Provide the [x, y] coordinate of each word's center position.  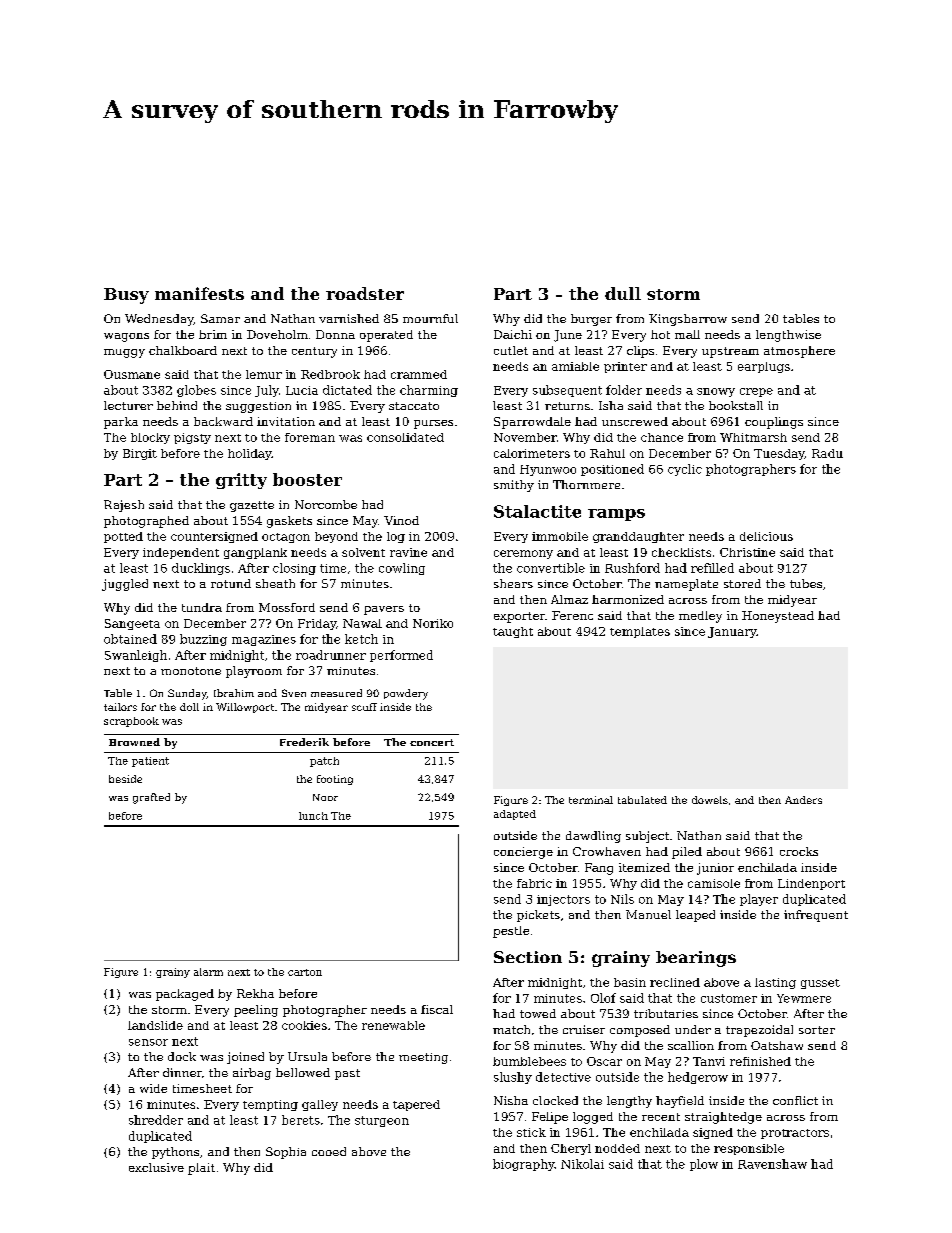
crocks [799, 851]
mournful [430, 318]
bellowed [303, 1072]
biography [523, 1165]
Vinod [401, 520]
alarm [208, 972]
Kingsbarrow [688, 320]
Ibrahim [234, 693]
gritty [241, 481]
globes [196, 391]
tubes [806, 583]
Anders [803, 800]
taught [513, 632]
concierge [523, 853]
